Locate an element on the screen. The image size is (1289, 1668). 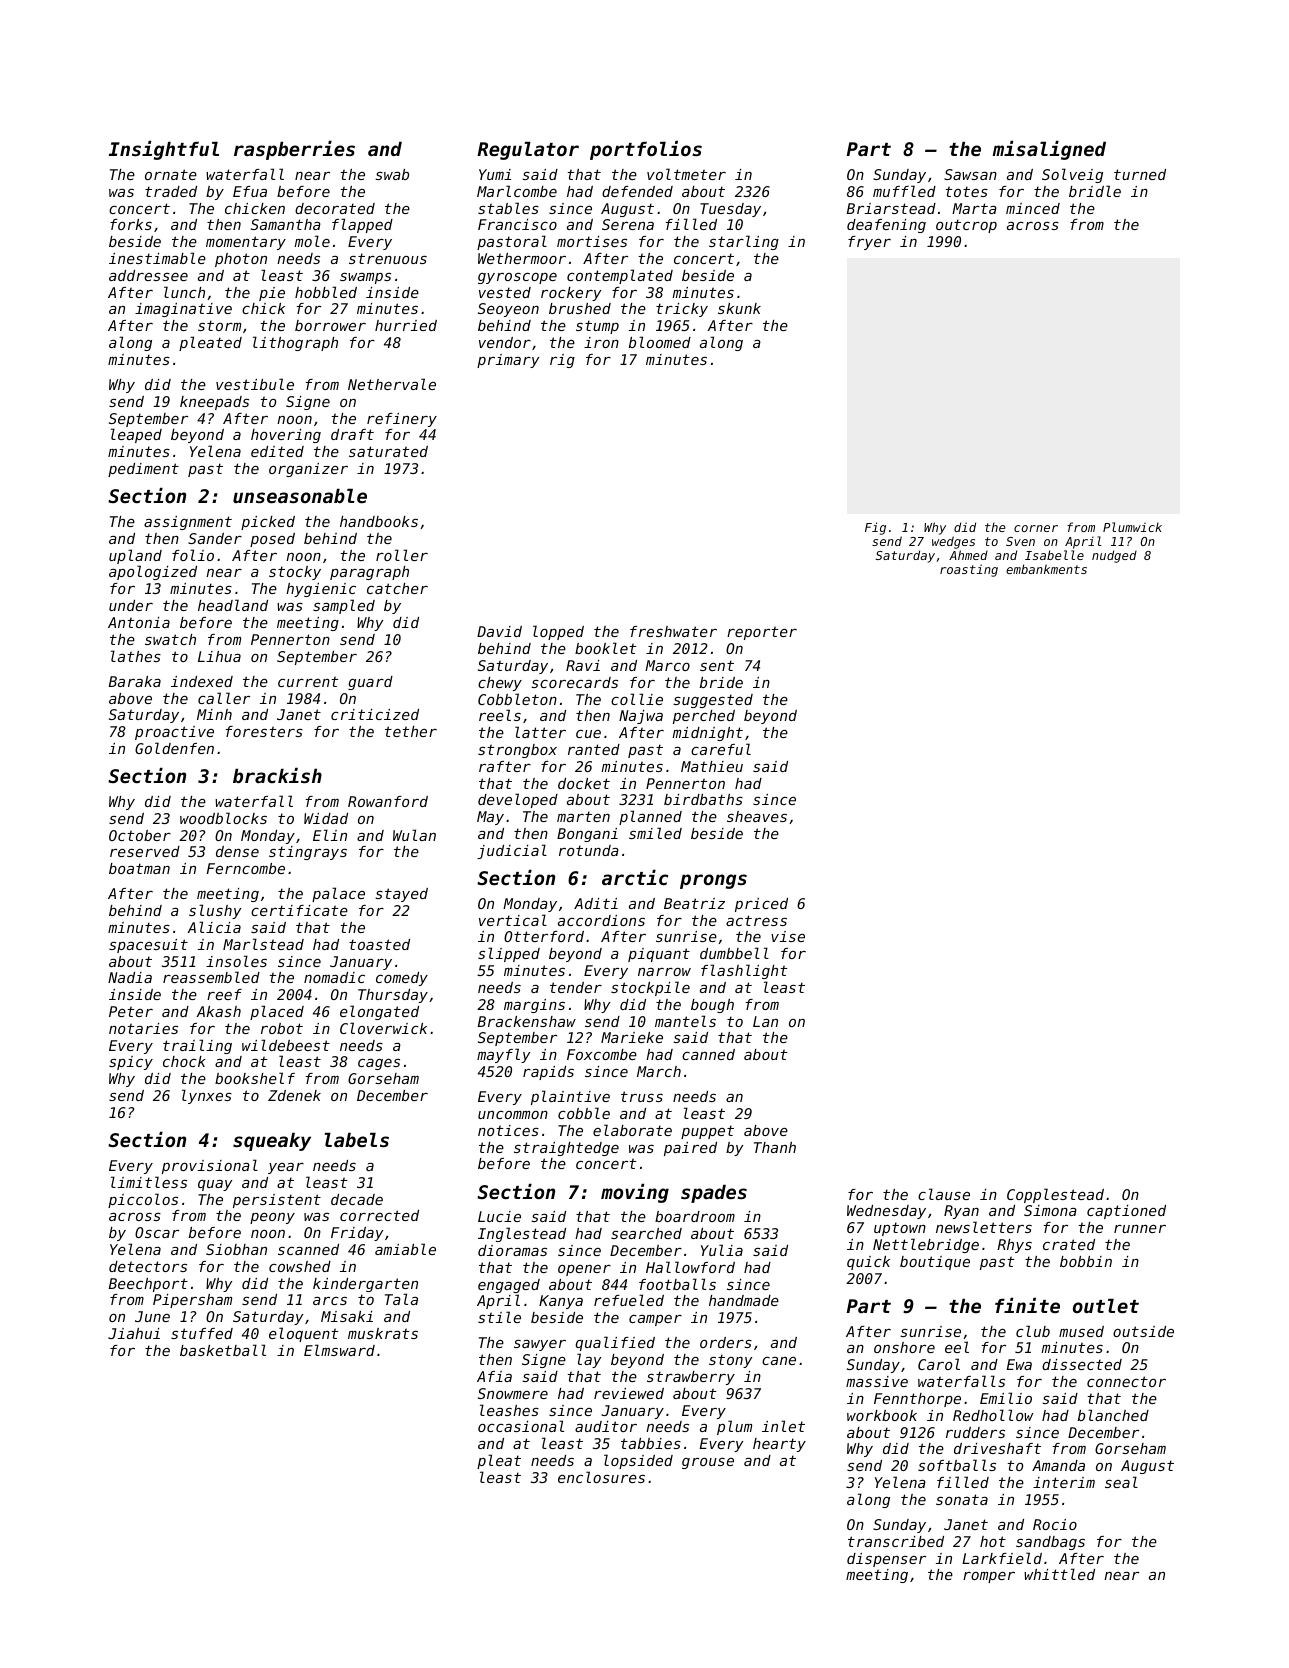
misaligned is located at coordinates (1049, 150).
